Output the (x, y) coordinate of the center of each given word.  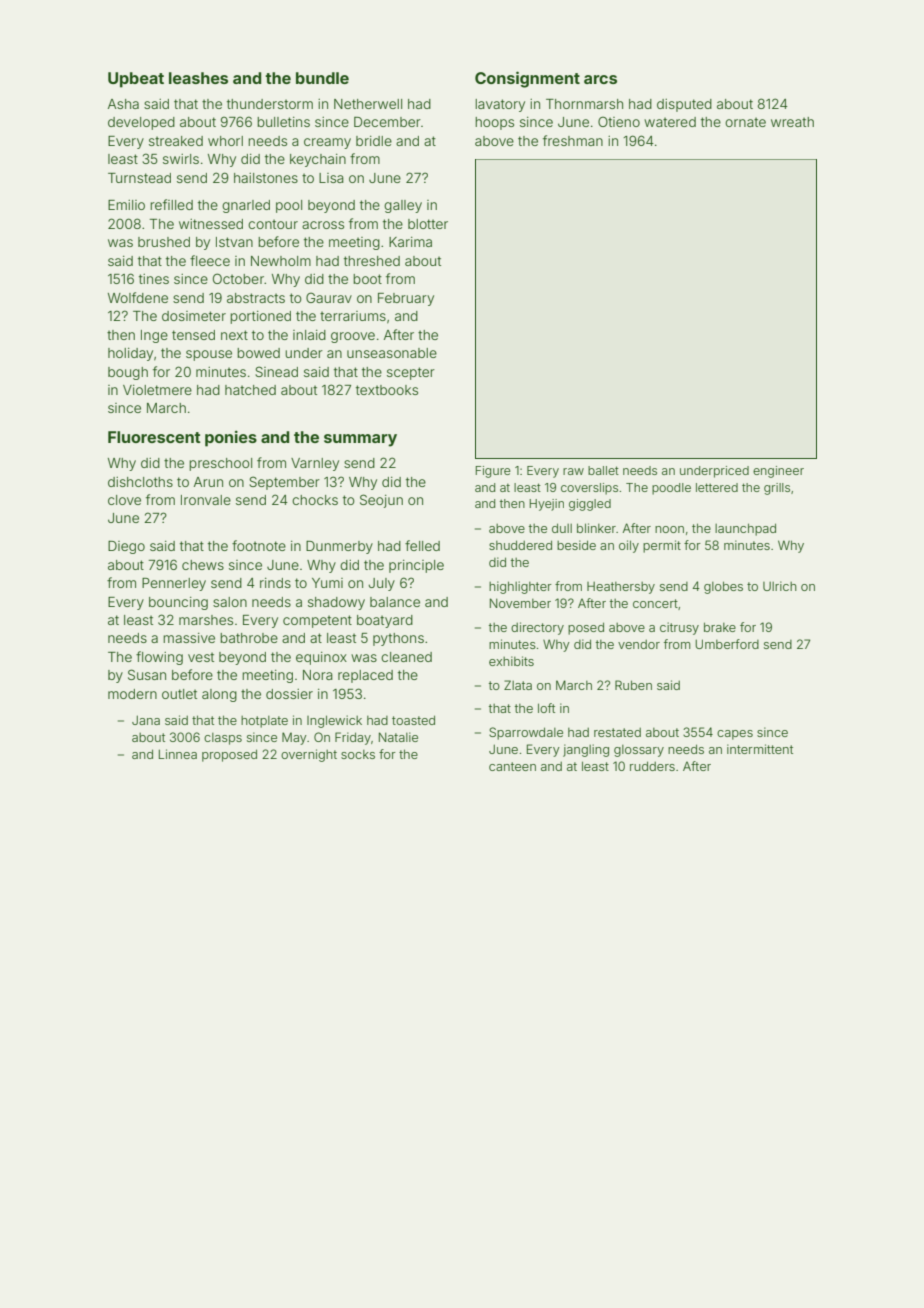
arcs (600, 79)
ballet (603, 470)
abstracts (256, 298)
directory (537, 628)
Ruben (633, 685)
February (406, 299)
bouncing (178, 603)
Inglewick (334, 721)
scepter (411, 373)
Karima (410, 242)
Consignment (527, 79)
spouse (209, 355)
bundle (322, 78)
